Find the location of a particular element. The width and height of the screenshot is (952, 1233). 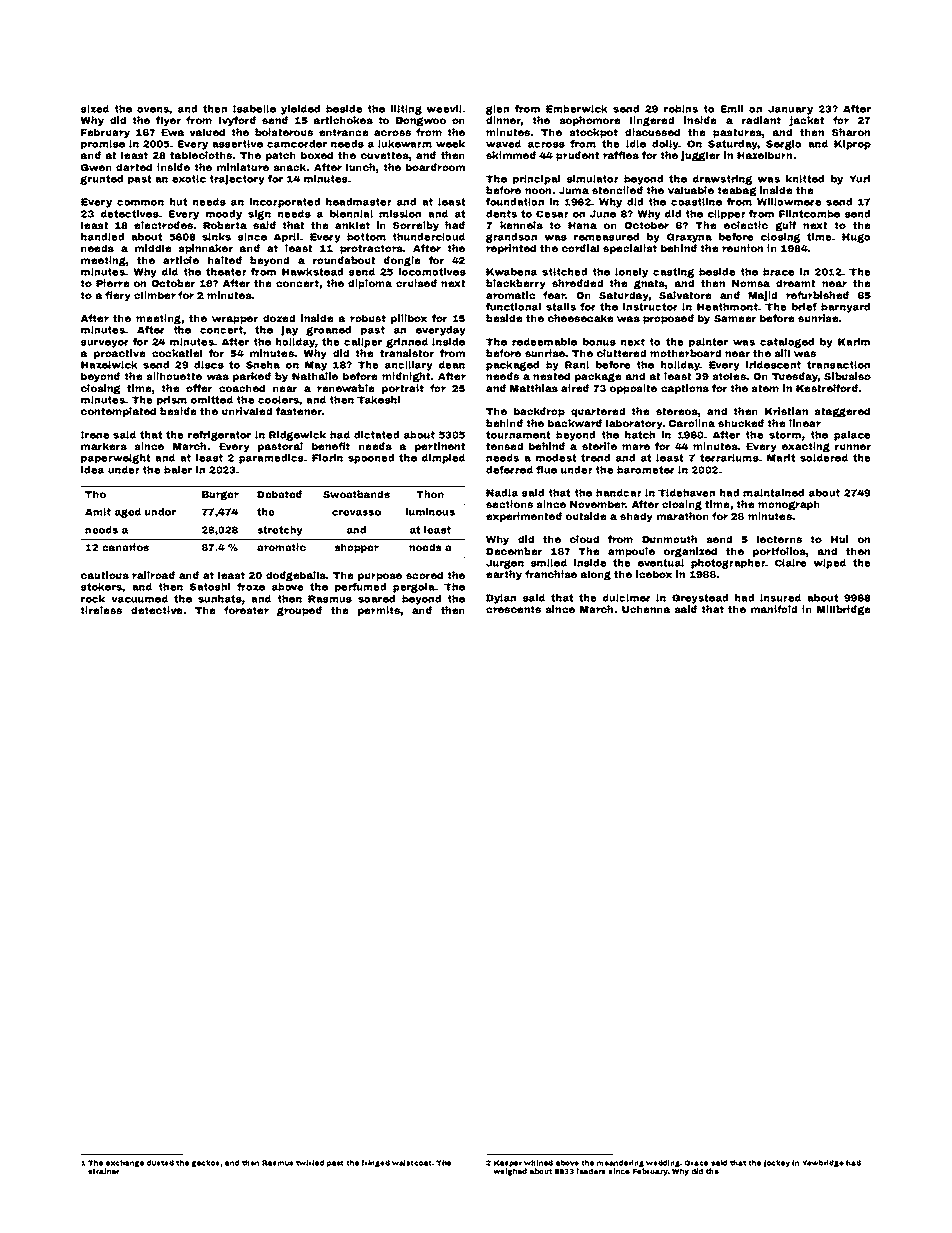

Yuri is located at coordinates (859, 179).
